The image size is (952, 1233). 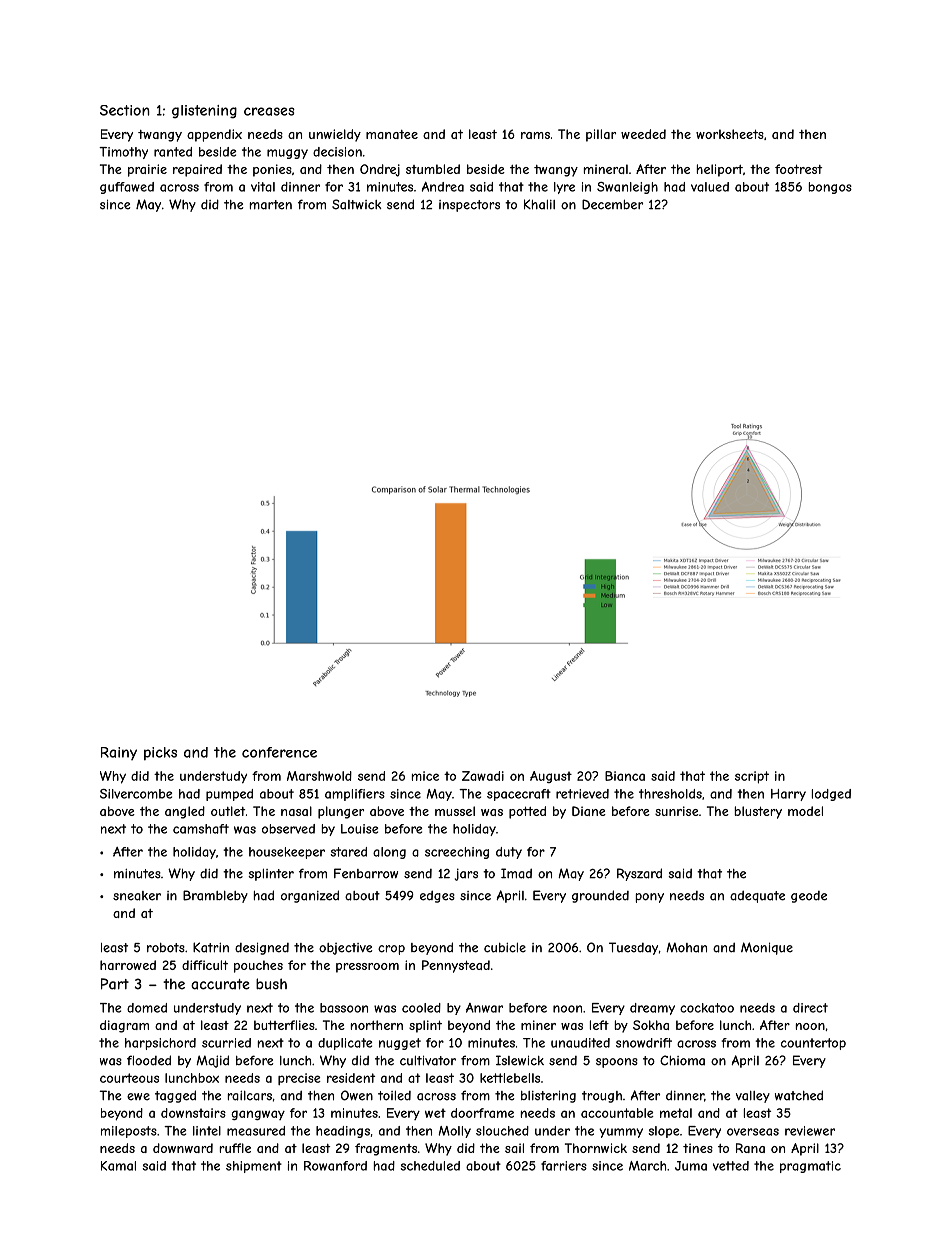 What do you see at coordinates (279, 752) in the screenshot?
I see `conference` at bounding box center [279, 752].
